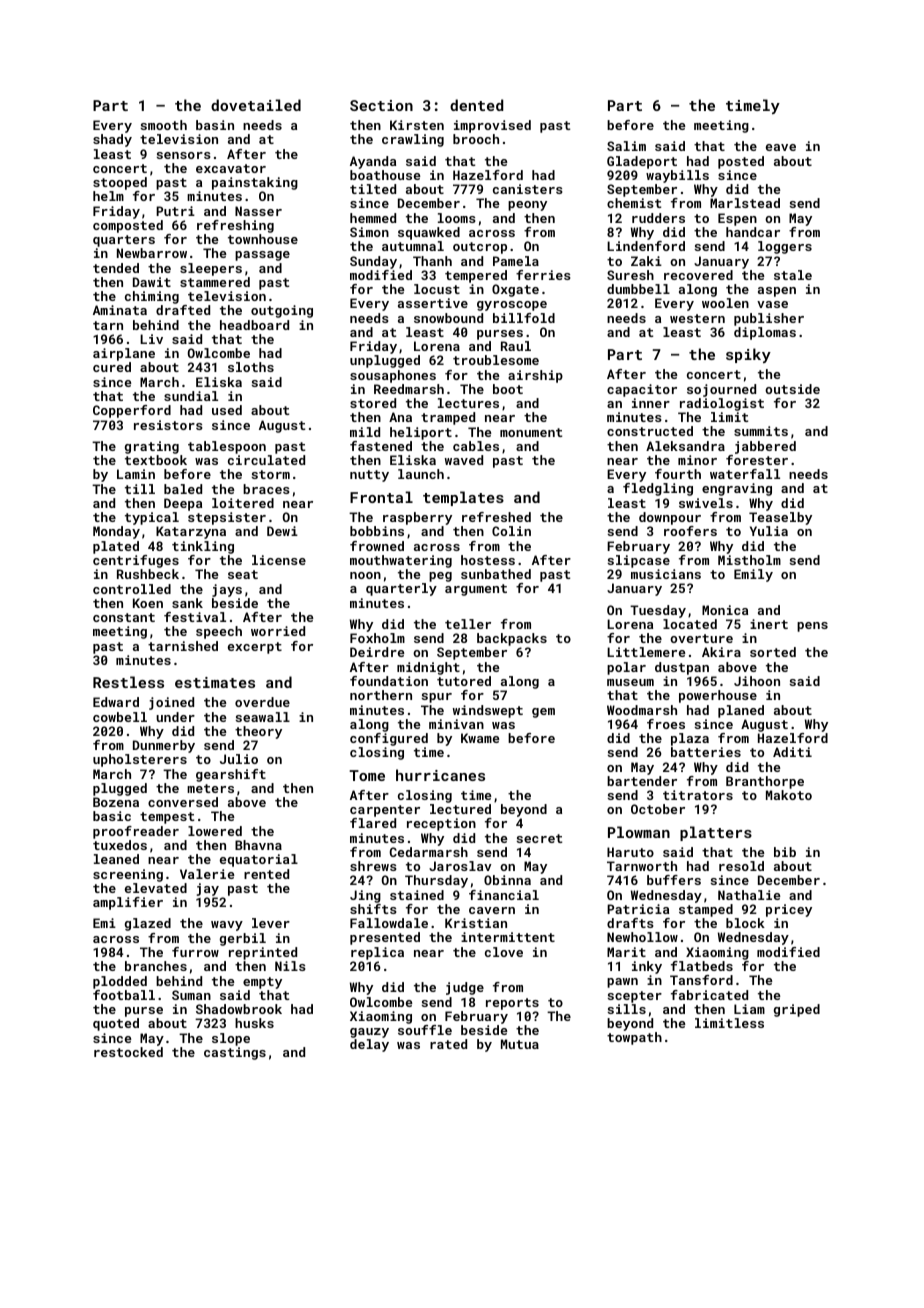 The width and height of the image is (924, 1308). I want to click on dustpan, so click(682, 668).
